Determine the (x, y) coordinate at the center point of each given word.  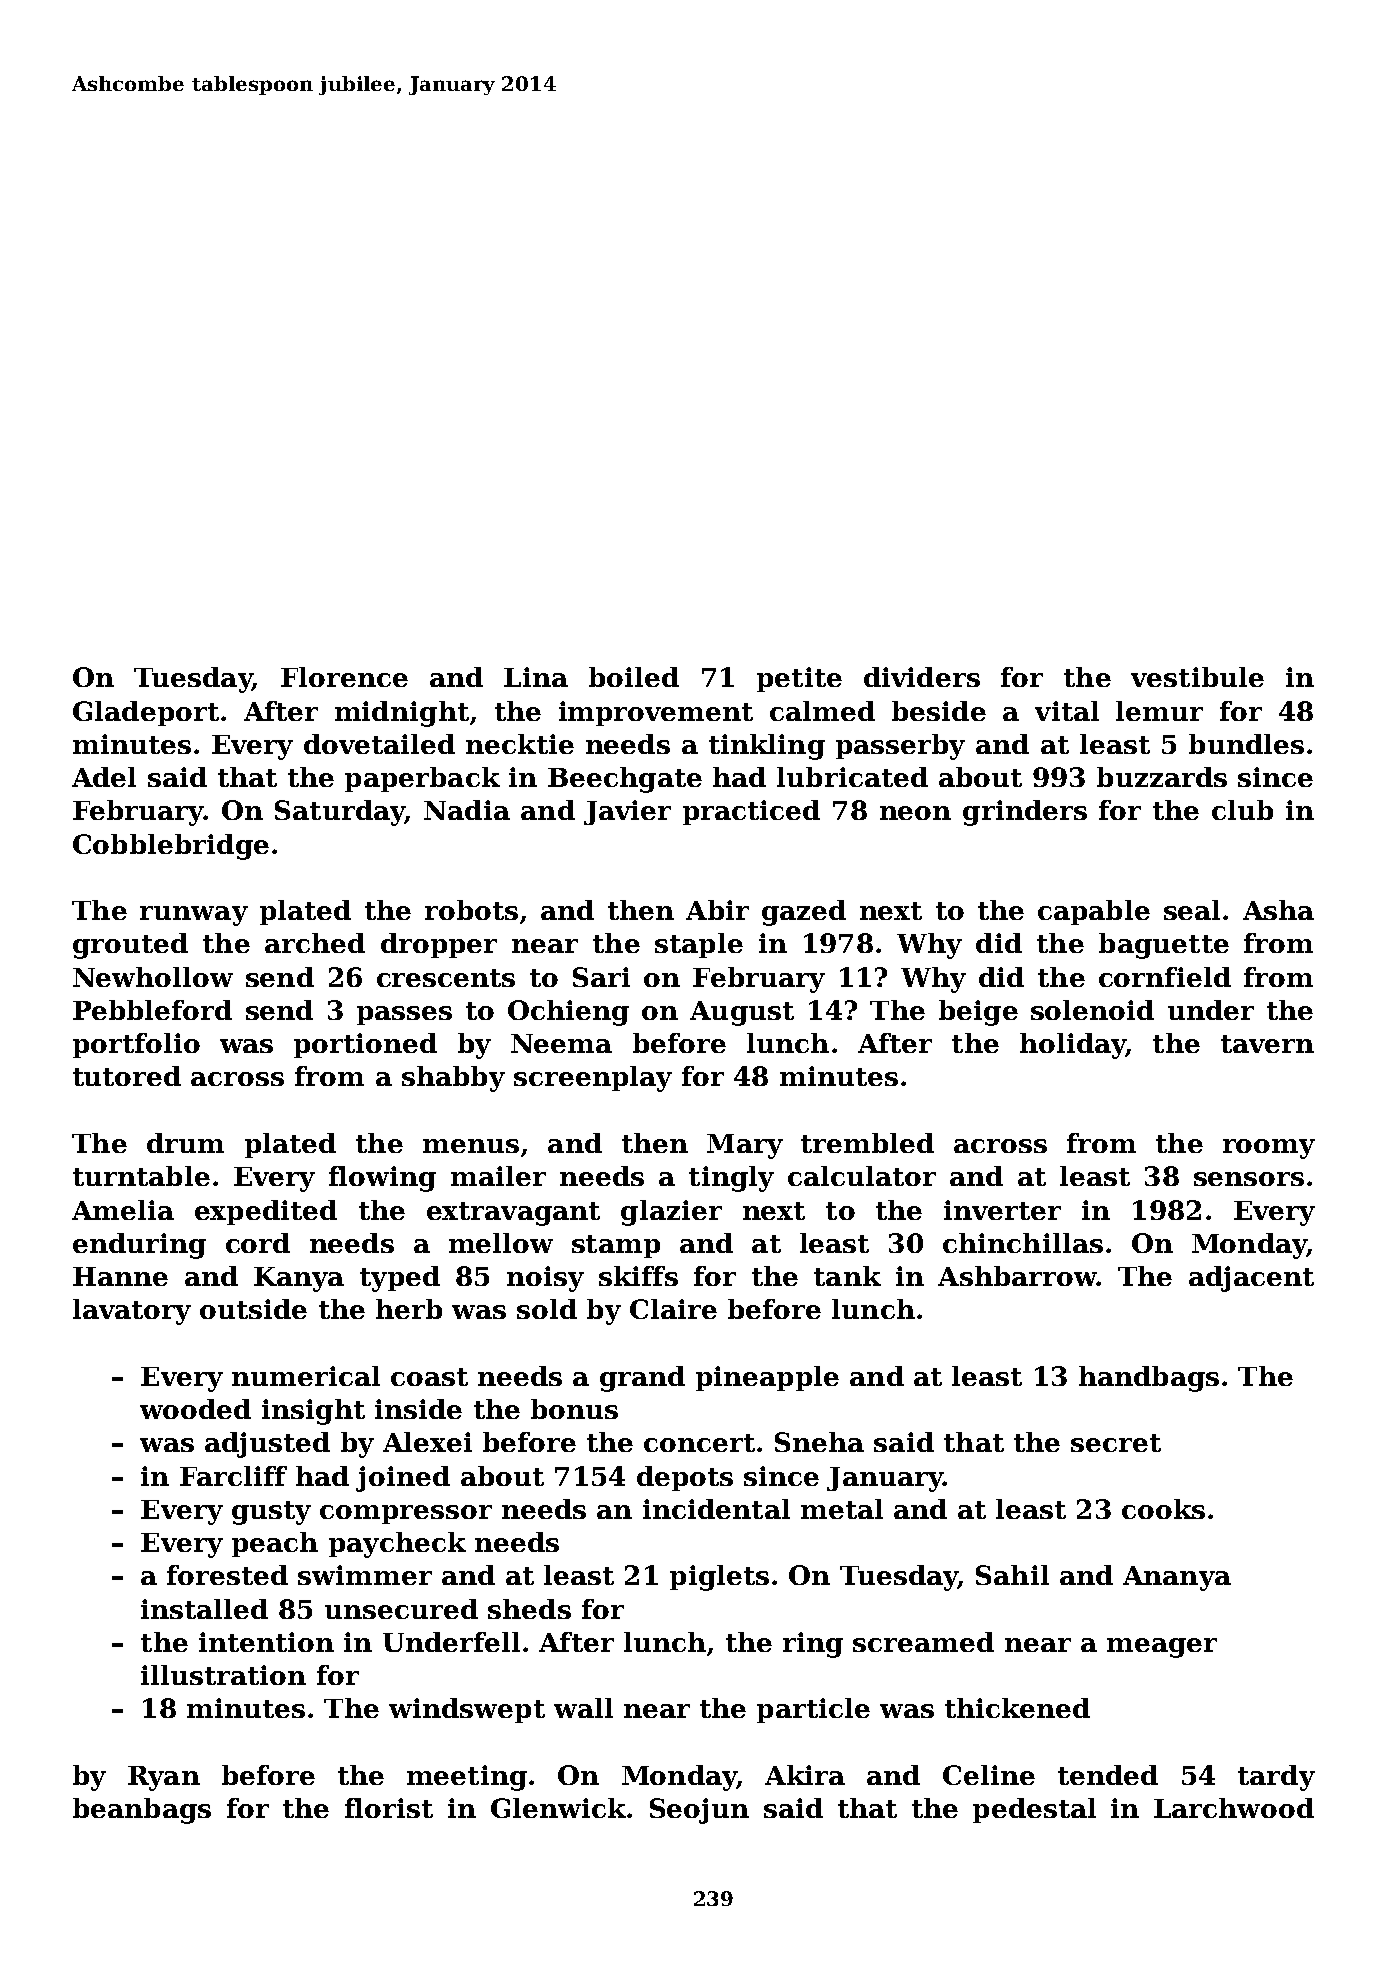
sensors (1249, 1179)
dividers (922, 677)
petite (799, 679)
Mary (745, 1146)
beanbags (142, 1811)
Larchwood (1234, 1808)
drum (185, 1143)
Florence (344, 677)
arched (315, 943)
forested (227, 1575)
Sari (601, 977)
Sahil (1012, 1575)
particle (813, 1710)
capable (1094, 912)
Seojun (699, 1811)
